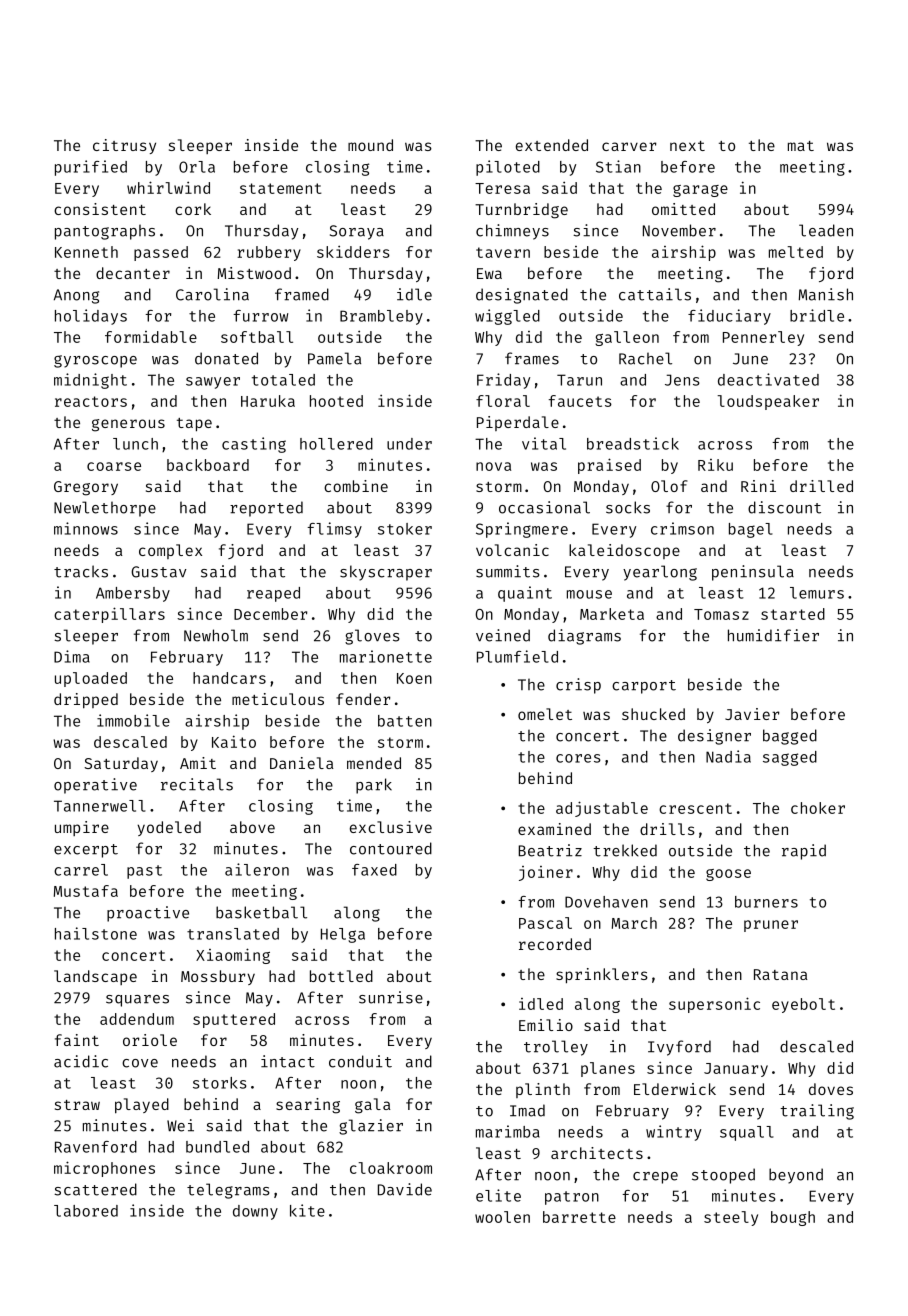 The height and width of the page is (1316, 908). What do you see at coordinates (700, 191) in the page?
I see `garage` at bounding box center [700, 191].
